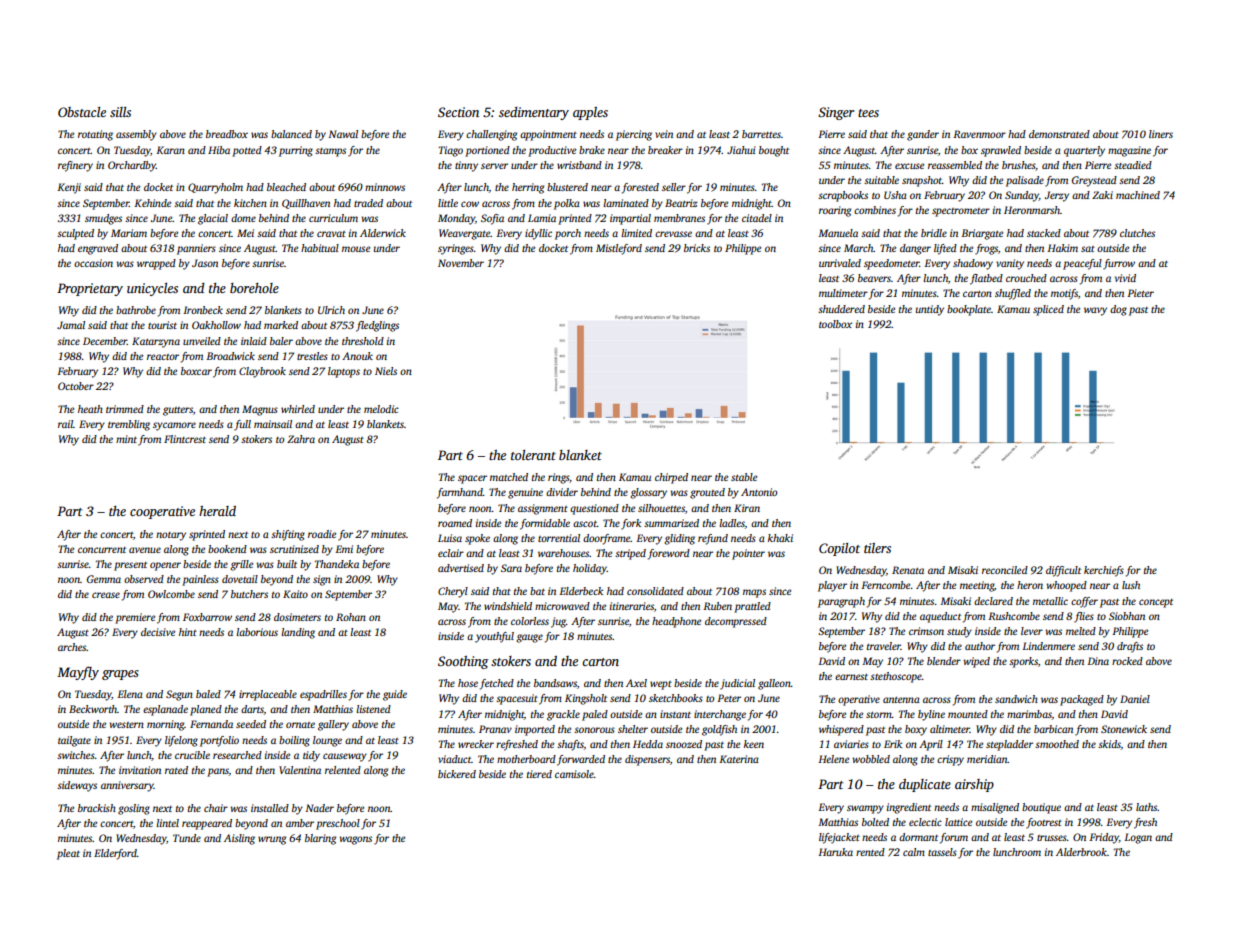 The width and height of the image is (1233, 952). What do you see at coordinates (759, 492) in the image?
I see `Antonio` at bounding box center [759, 492].
